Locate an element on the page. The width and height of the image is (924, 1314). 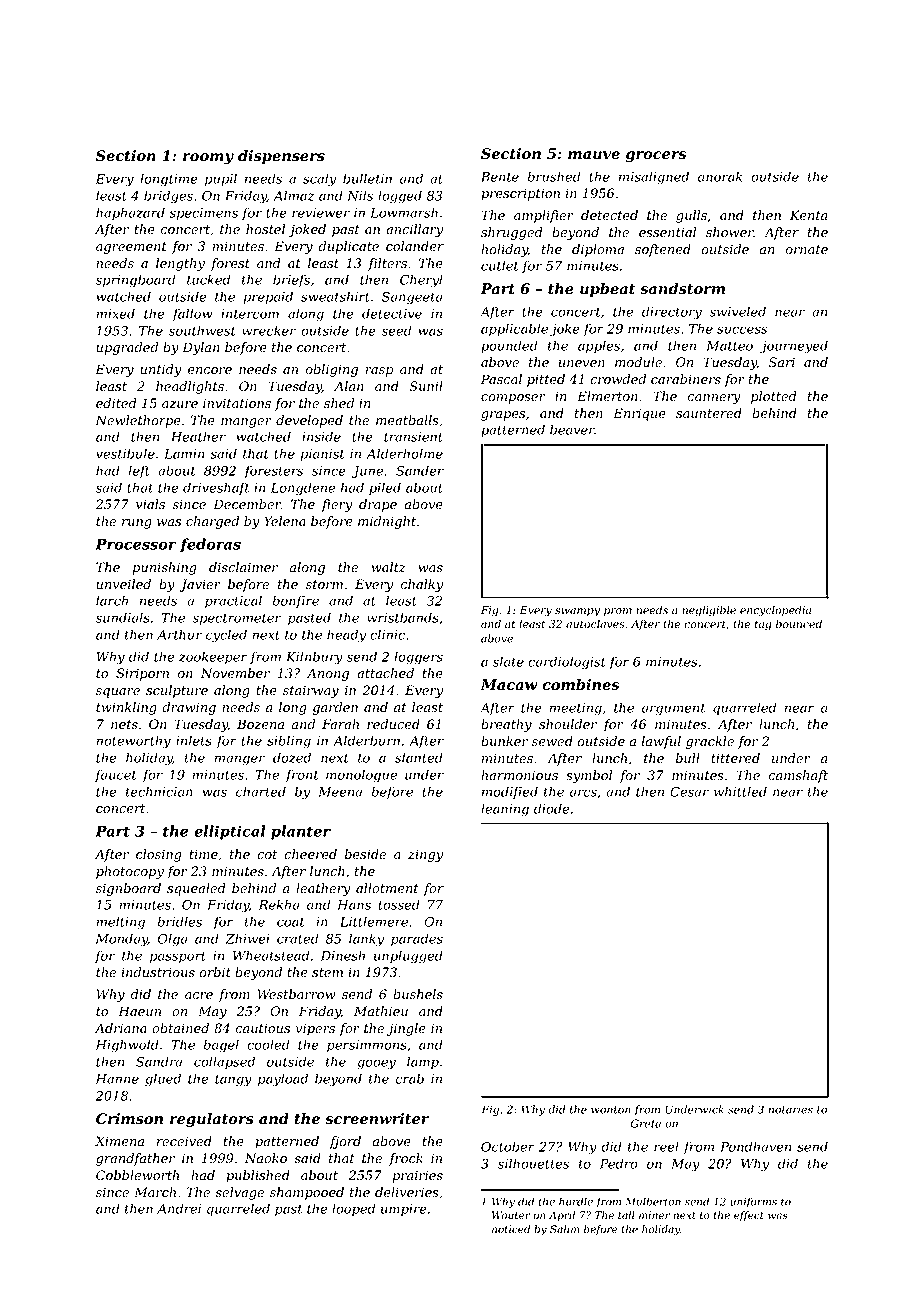
lamp is located at coordinates (423, 1062).
